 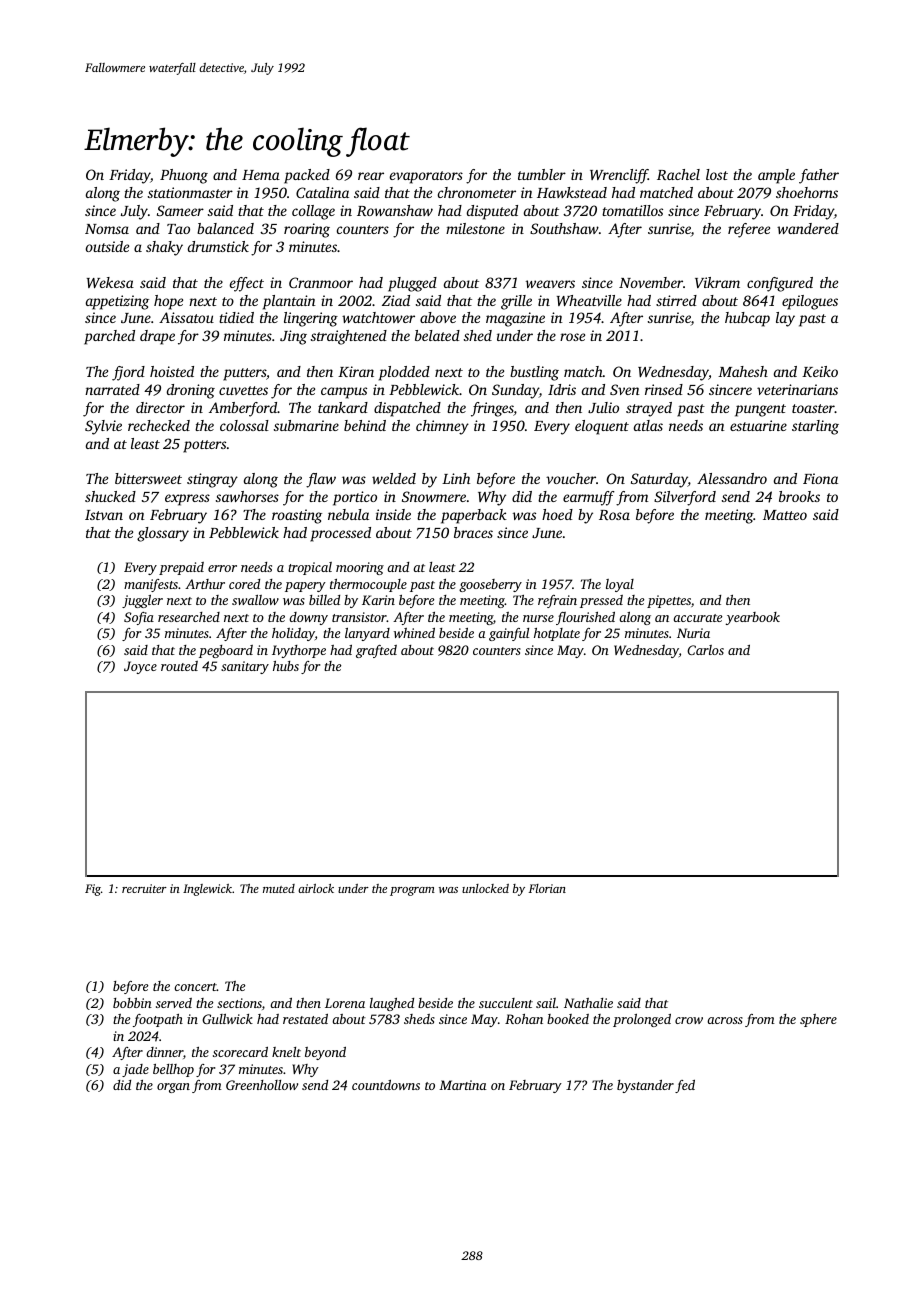 I want to click on epilogues, so click(x=810, y=302).
